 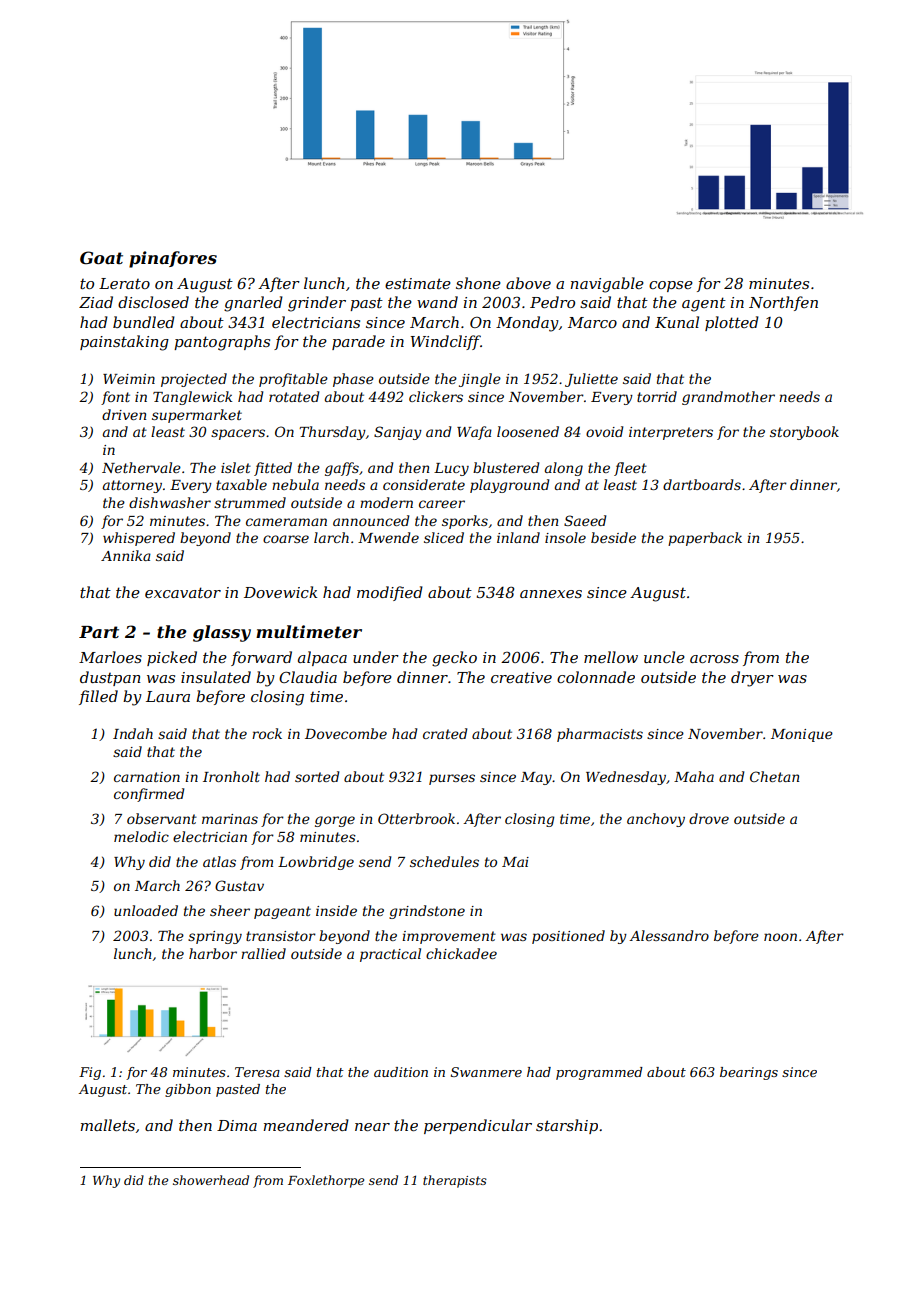 What do you see at coordinates (455, 1181) in the screenshot?
I see `therapists` at bounding box center [455, 1181].
